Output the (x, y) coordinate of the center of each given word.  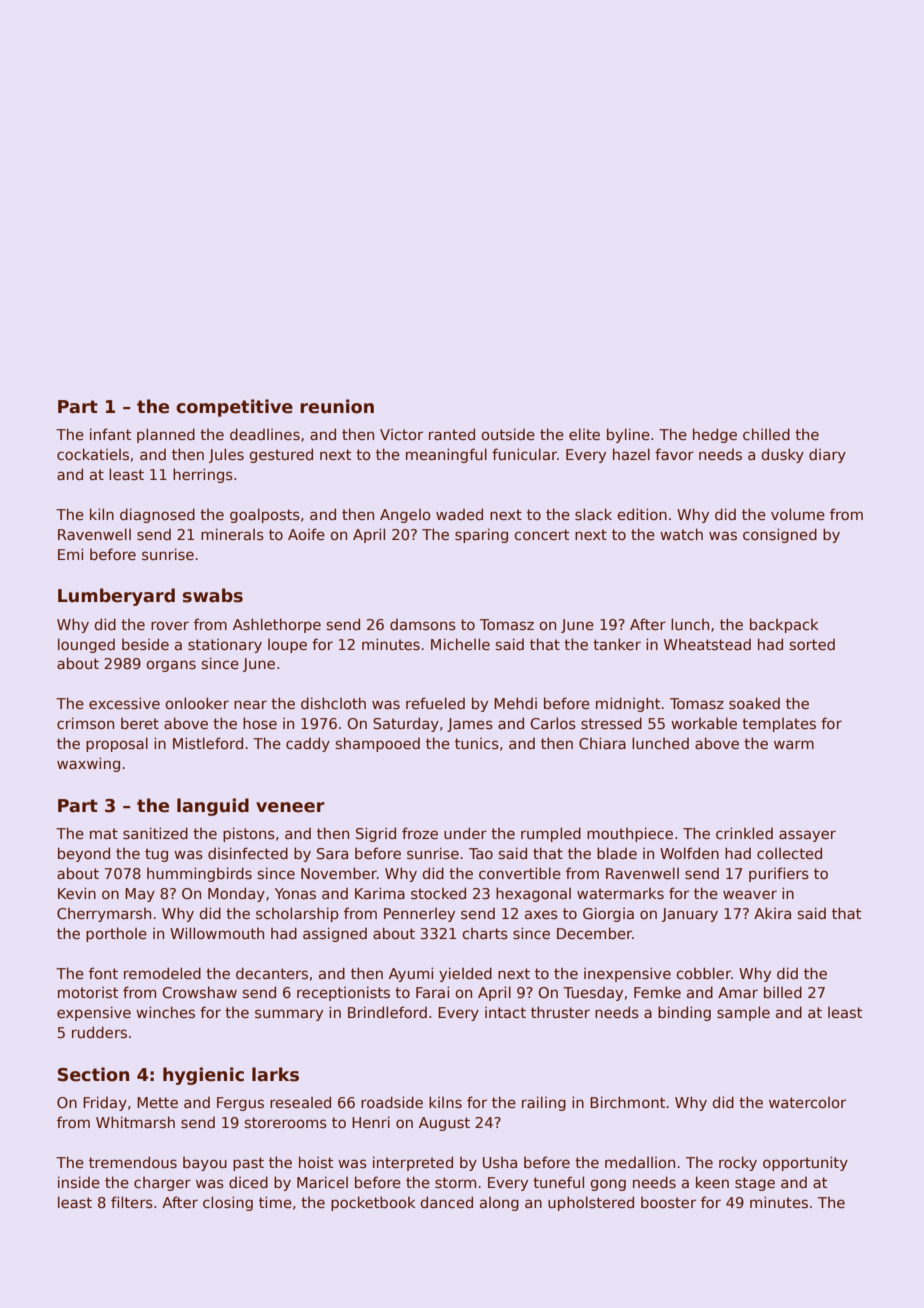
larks (275, 1074)
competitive (234, 408)
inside (79, 1182)
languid (213, 807)
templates (779, 725)
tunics (477, 743)
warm (794, 744)
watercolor (807, 1102)
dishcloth (333, 703)
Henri (371, 1122)
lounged (86, 645)
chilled (766, 434)
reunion (337, 406)
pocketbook (373, 1203)
